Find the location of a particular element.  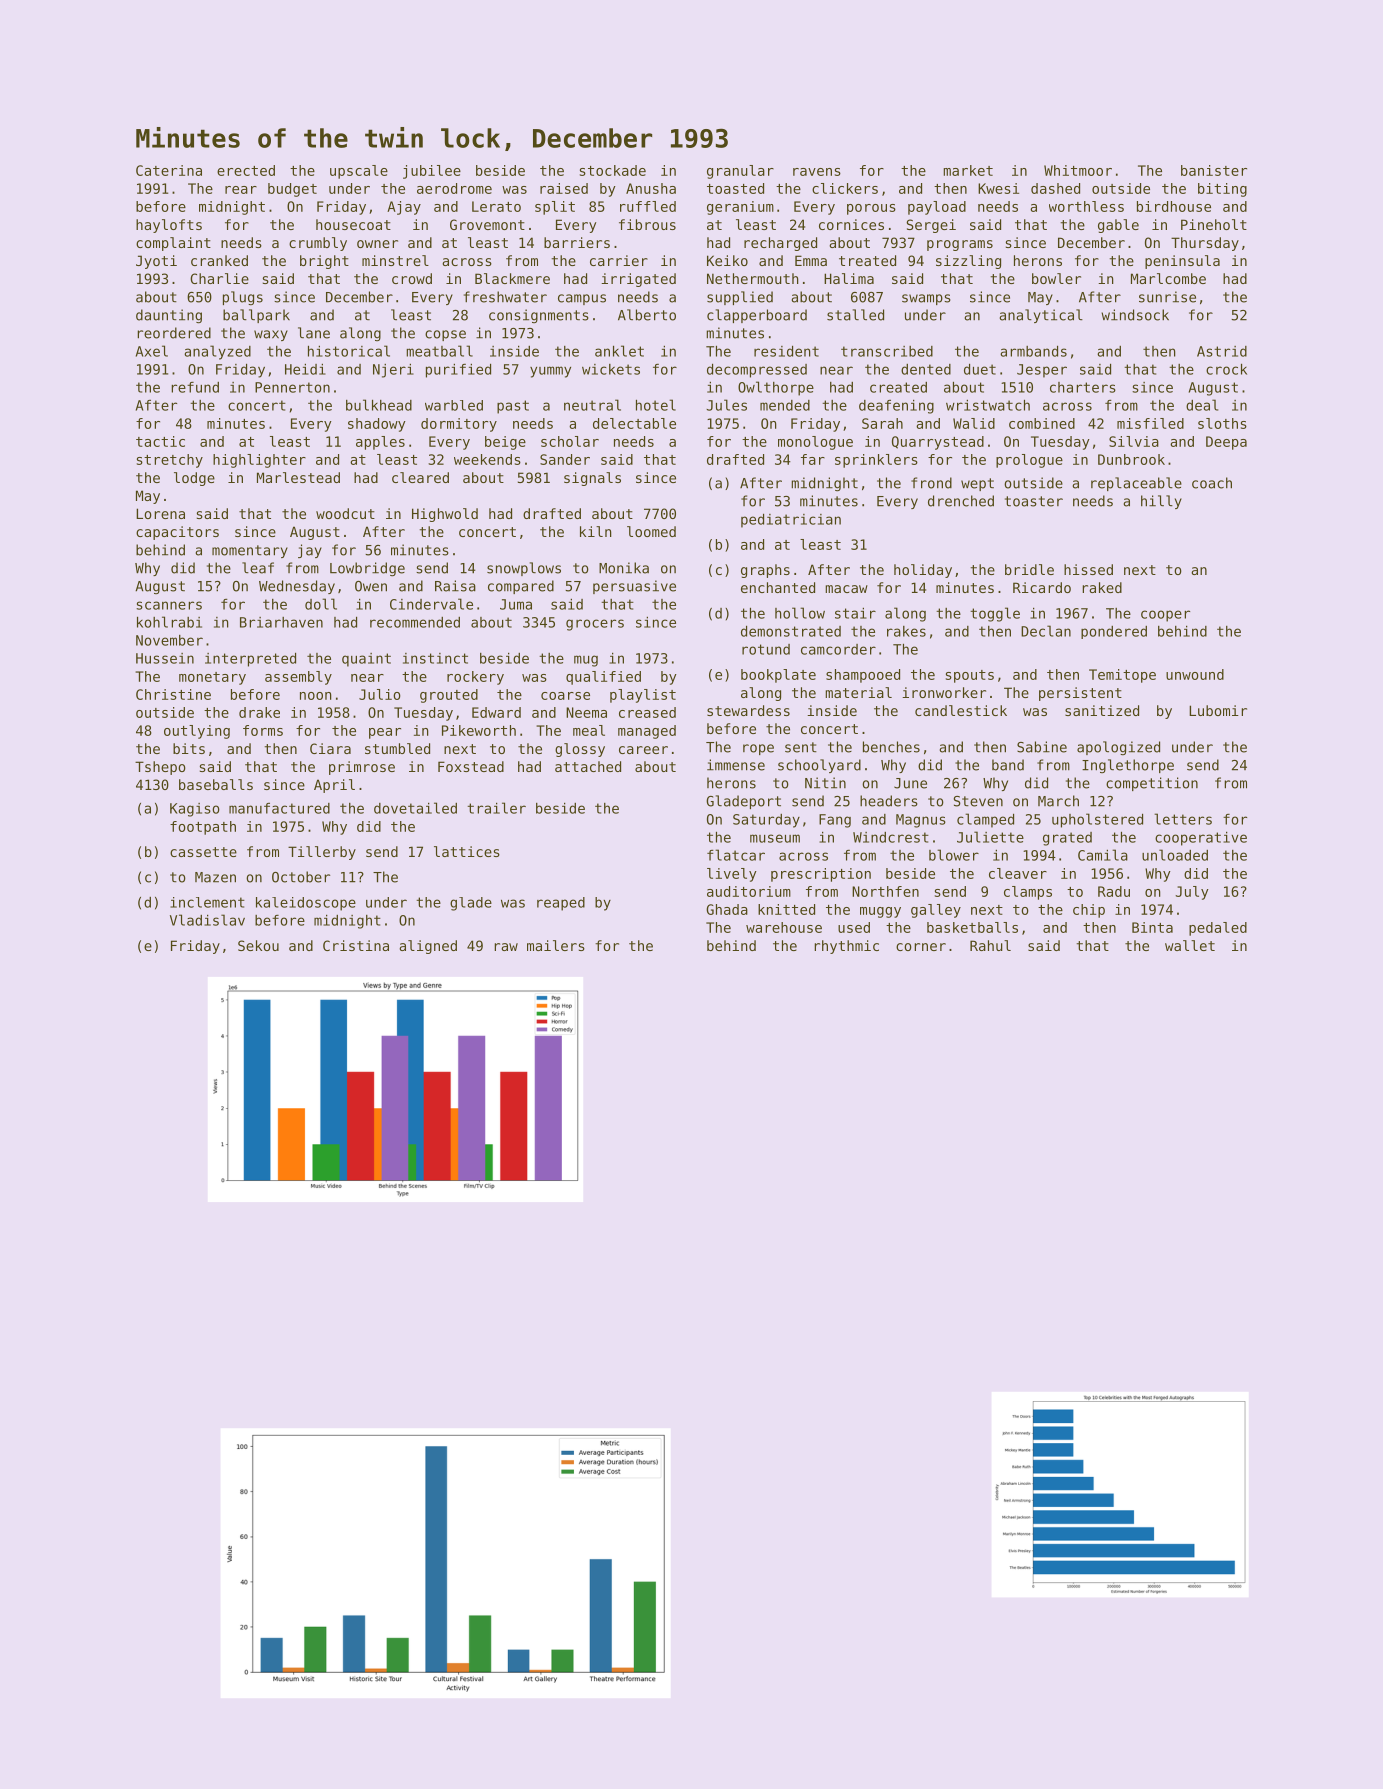

Sekou is located at coordinates (258, 945).
